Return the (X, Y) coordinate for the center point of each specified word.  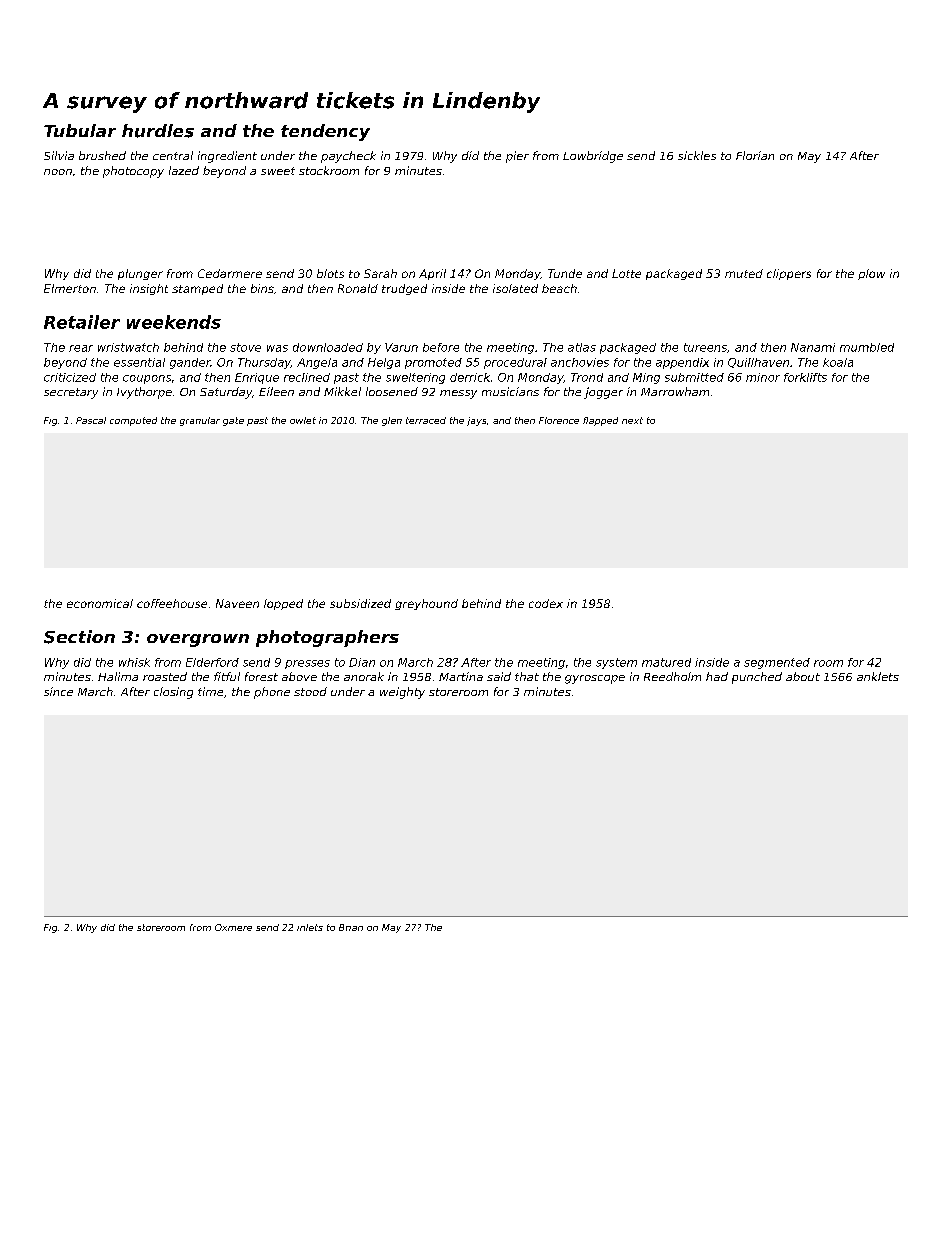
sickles (697, 155)
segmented (777, 663)
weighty (402, 693)
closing (173, 693)
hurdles (158, 131)
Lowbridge (593, 157)
